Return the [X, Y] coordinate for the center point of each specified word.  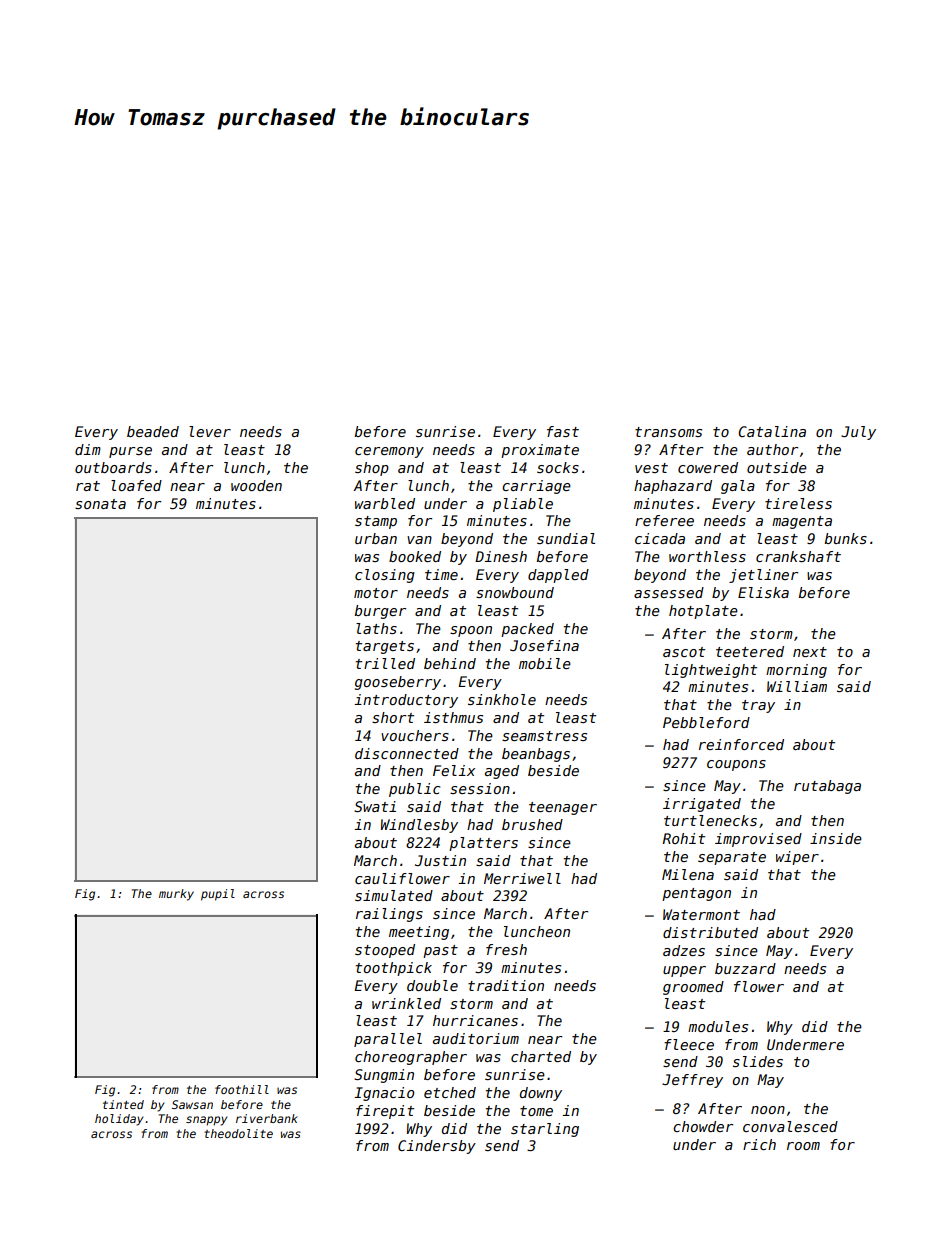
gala [738, 487]
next [810, 652]
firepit [385, 1112]
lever [210, 431]
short [393, 717]
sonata [100, 504]
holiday [119, 1120]
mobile [545, 663]
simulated [394, 895]
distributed [710, 932]
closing [385, 576]
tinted [123, 1104]
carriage [536, 487]
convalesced [790, 1126]
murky [176, 895]
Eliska [763, 592]
